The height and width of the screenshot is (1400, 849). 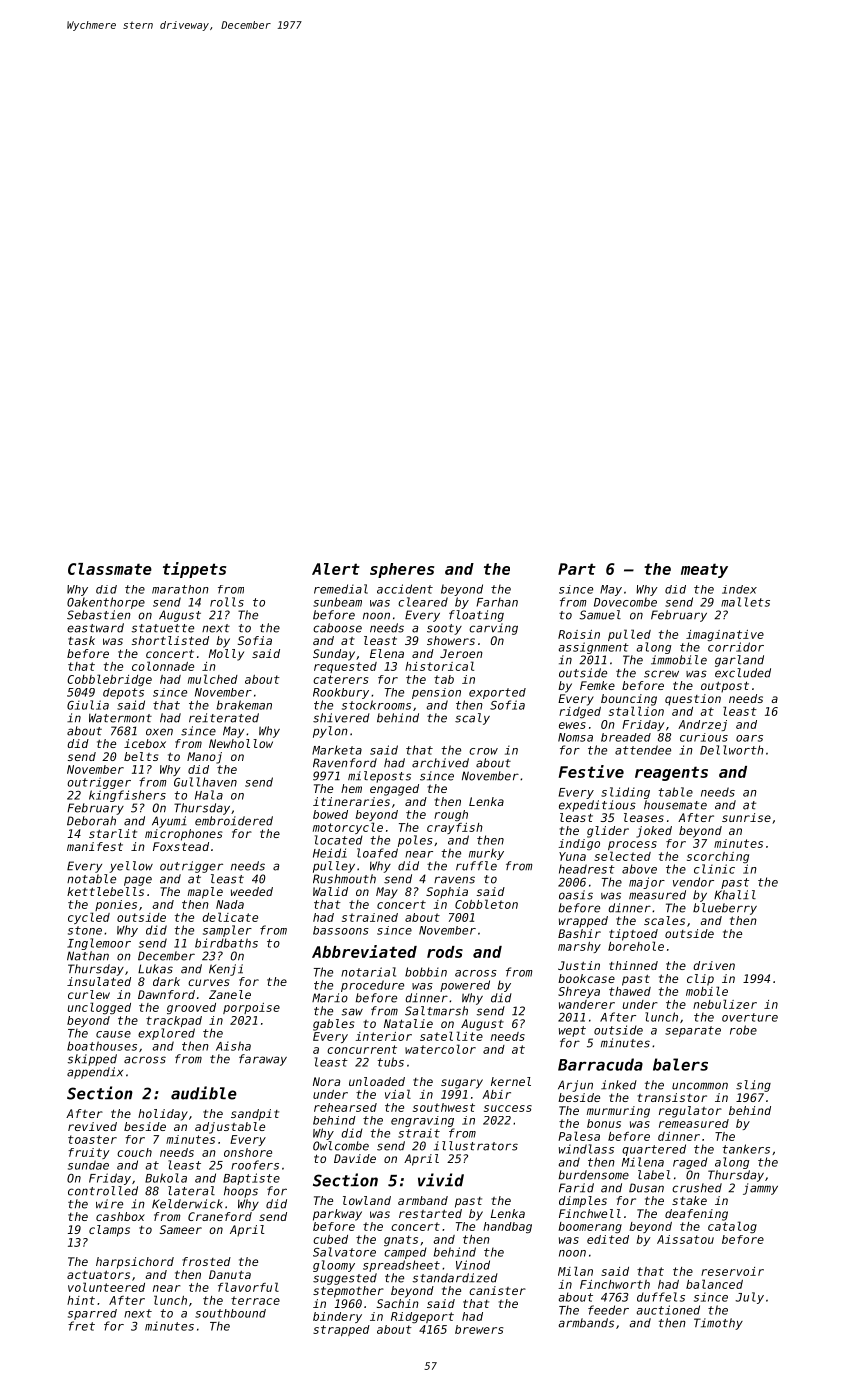 I want to click on controlled, so click(x=103, y=1191).
